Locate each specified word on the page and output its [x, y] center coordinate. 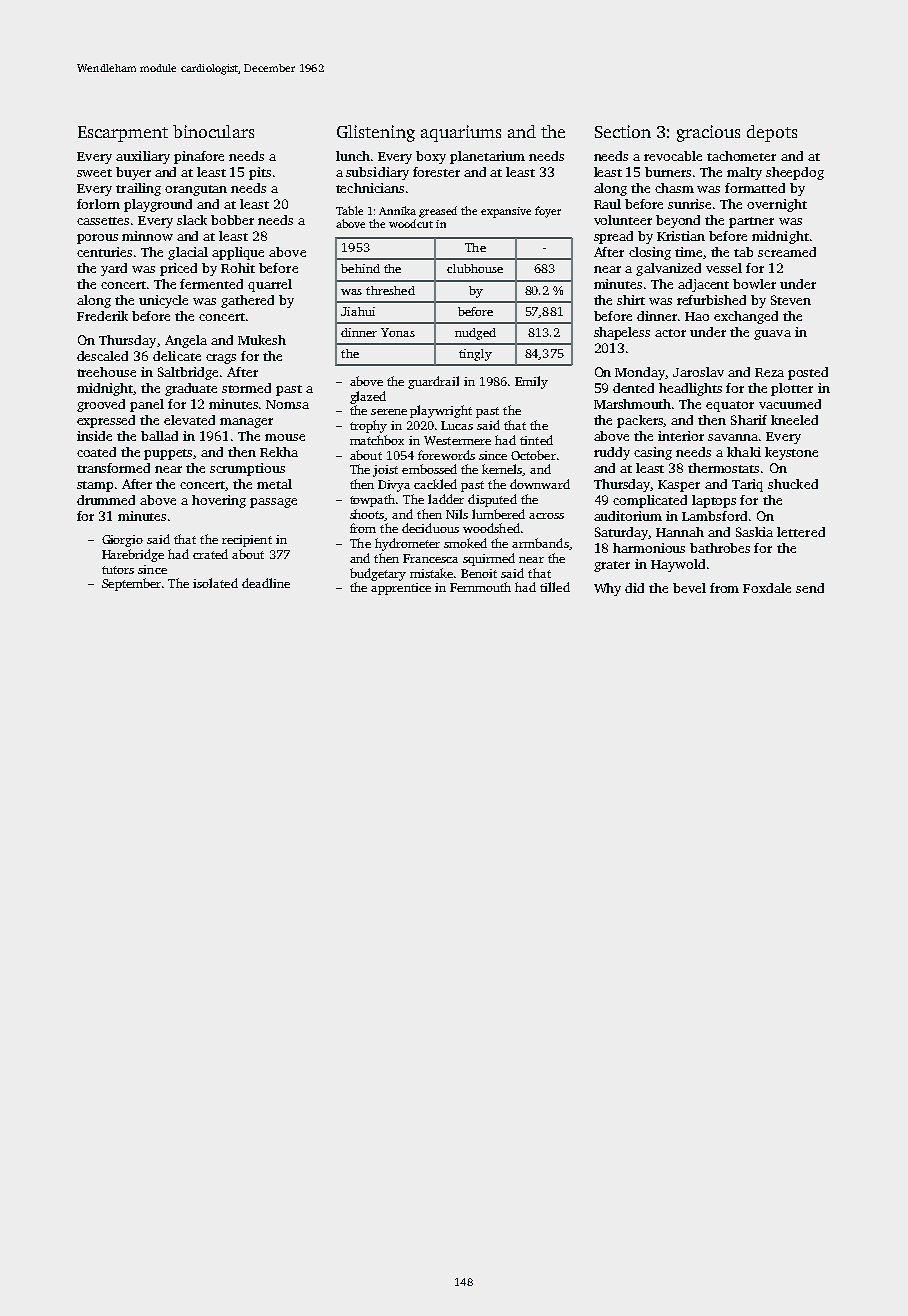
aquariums [461, 133]
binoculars [213, 131]
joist [385, 471]
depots [772, 133]
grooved [101, 405]
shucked [793, 484]
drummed [106, 500]
